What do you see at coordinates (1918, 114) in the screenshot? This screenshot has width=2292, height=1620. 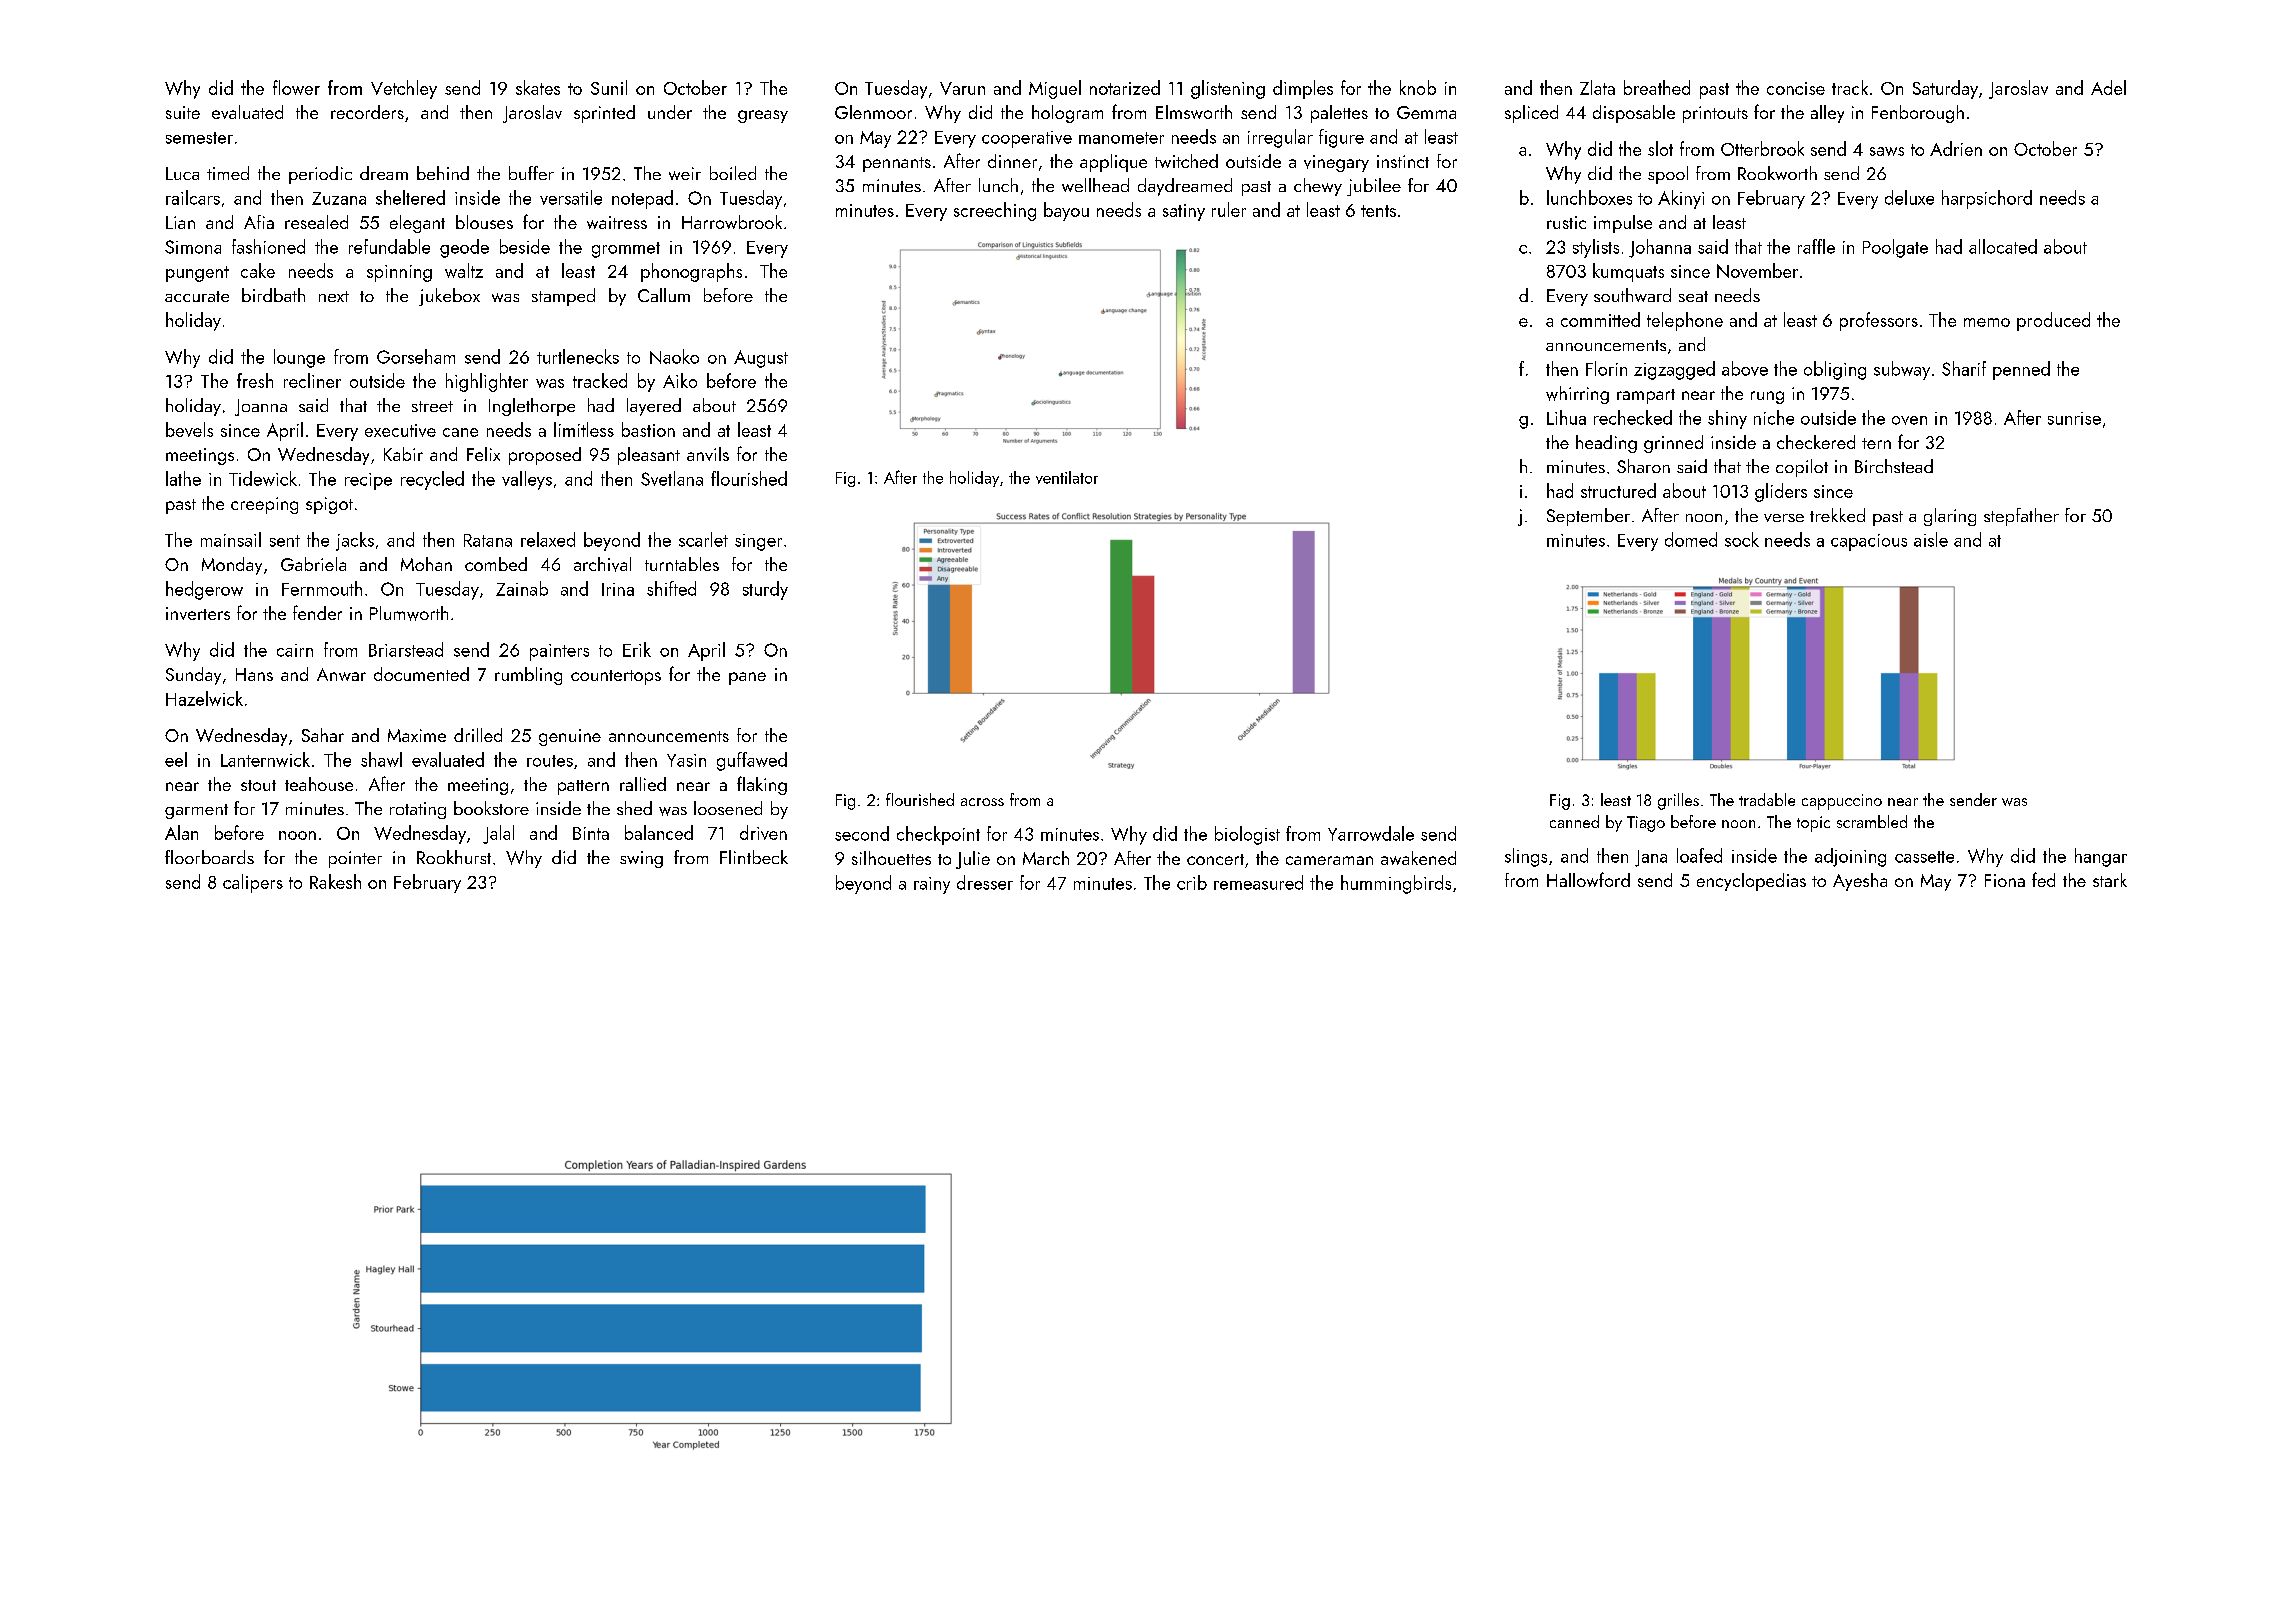 I see `Fenborough` at bounding box center [1918, 114].
